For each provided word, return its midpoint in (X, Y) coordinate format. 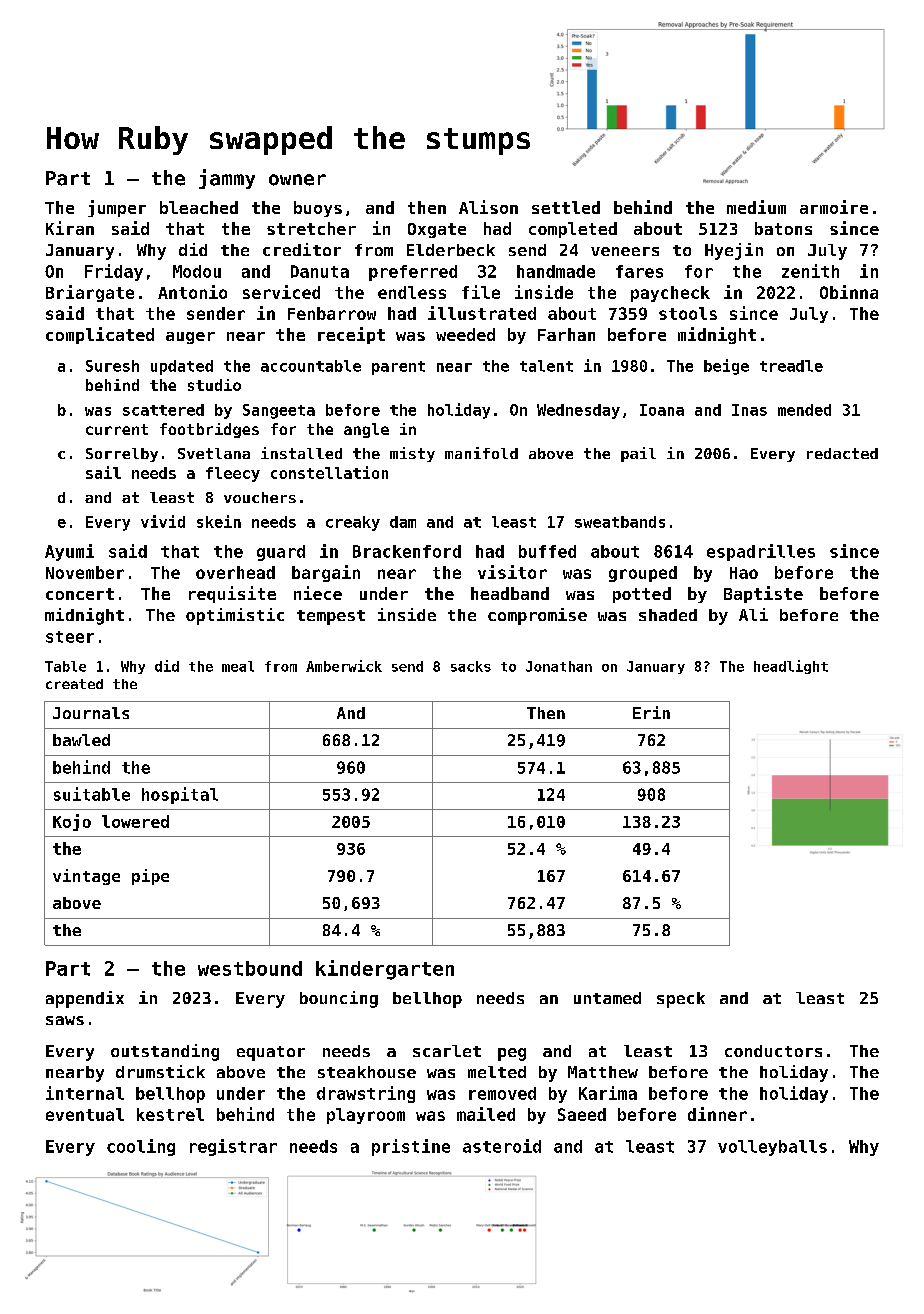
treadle (791, 366)
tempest (331, 617)
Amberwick (344, 666)
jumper (117, 208)
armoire (834, 207)
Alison (488, 207)
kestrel (170, 1114)
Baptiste (763, 594)
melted (497, 1072)
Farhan (566, 334)
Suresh (112, 366)
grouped (643, 574)
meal (238, 666)
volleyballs (772, 1148)
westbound (250, 968)
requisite (232, 594)
